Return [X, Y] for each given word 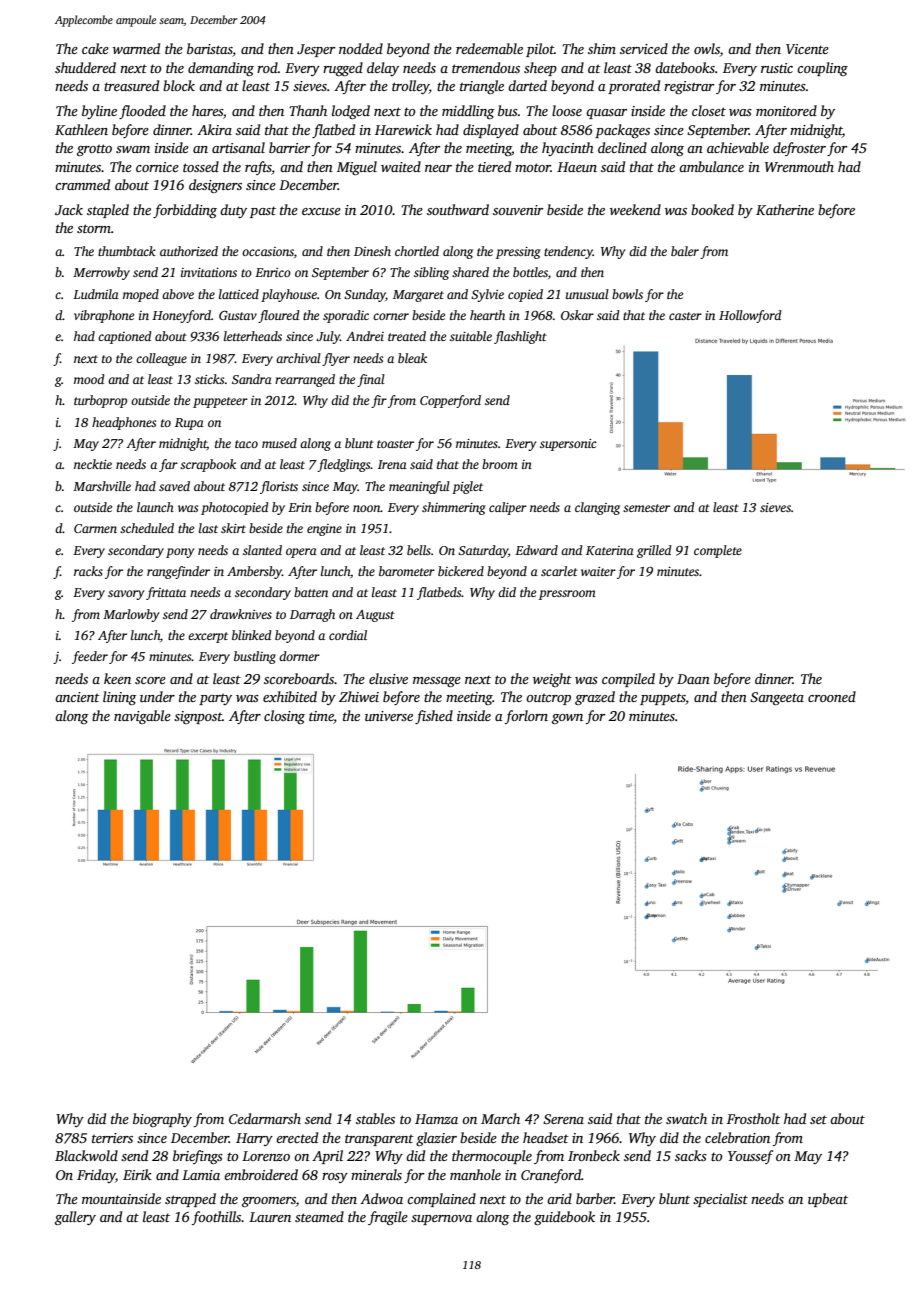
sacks [691, 1155]
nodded [361, 48]
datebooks [685, 67]
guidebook [564, 1218]
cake [95, 48]
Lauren [270, 1217]
